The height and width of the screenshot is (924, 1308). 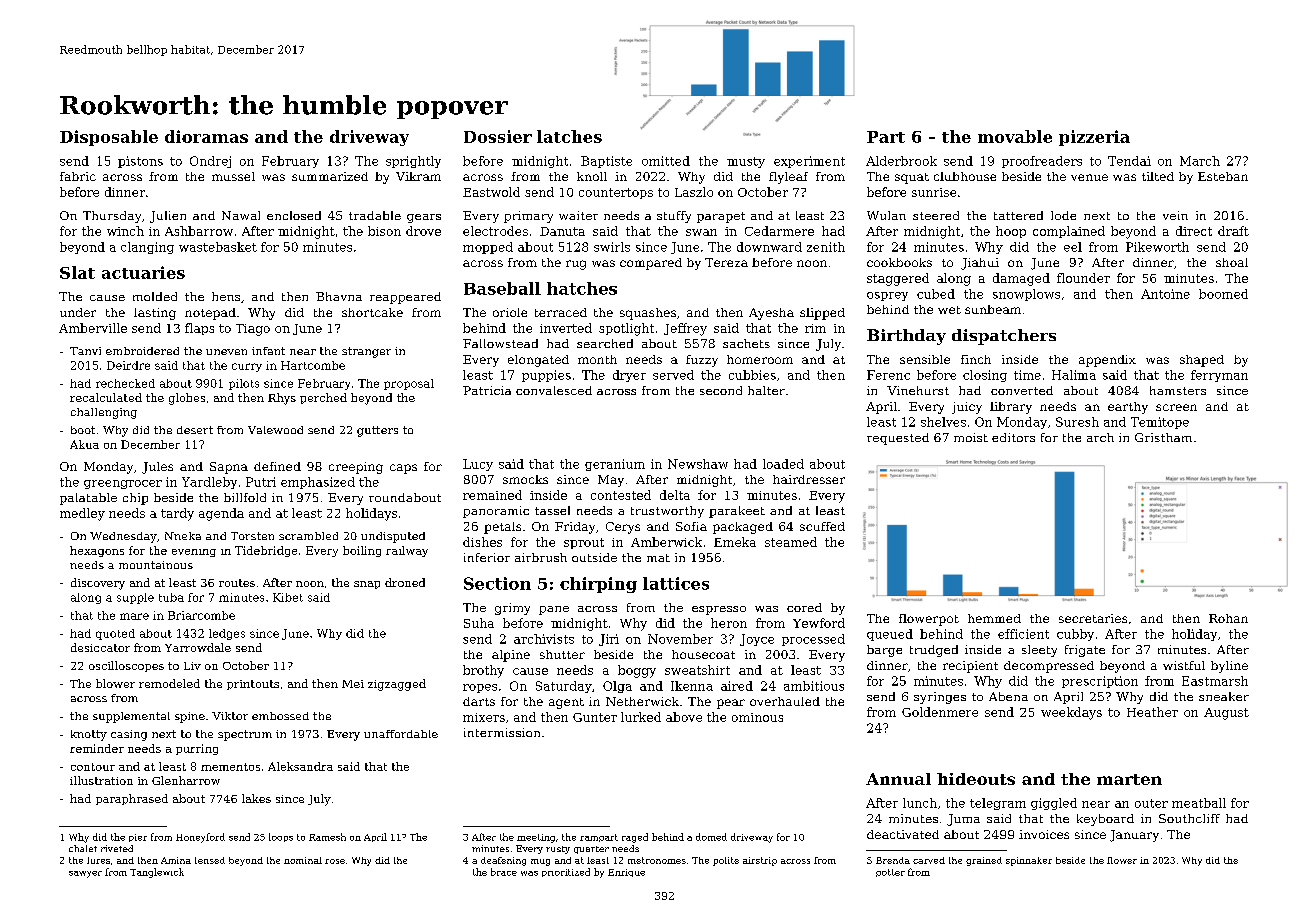 What do you see at coordinates (88, 499) in the screenshot?
I see `palatable` at bounding box center [88, 499].
